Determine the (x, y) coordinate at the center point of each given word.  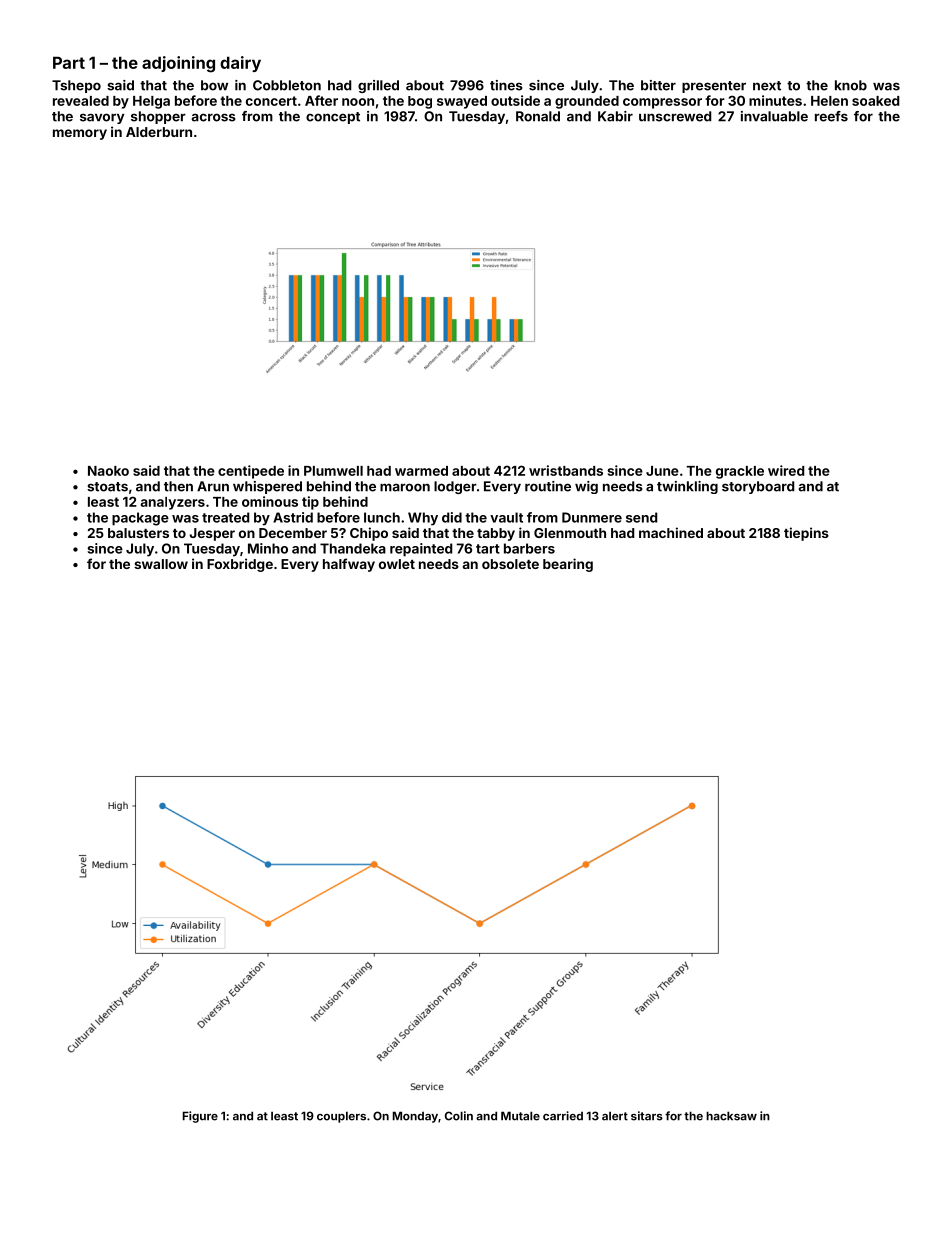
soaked (875, 101)
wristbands (566, 470)
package (140, 519)
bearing (568, 565)
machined (671, 532)
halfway (349, 565)
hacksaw (731, 1116)
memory (80, 134)
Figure (200, 1117)
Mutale (520, 1116)
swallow (161, 564)
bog (420, 102)
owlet (397, 564)
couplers (341, 1117)
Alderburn (159, 132)
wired (786, 470)
